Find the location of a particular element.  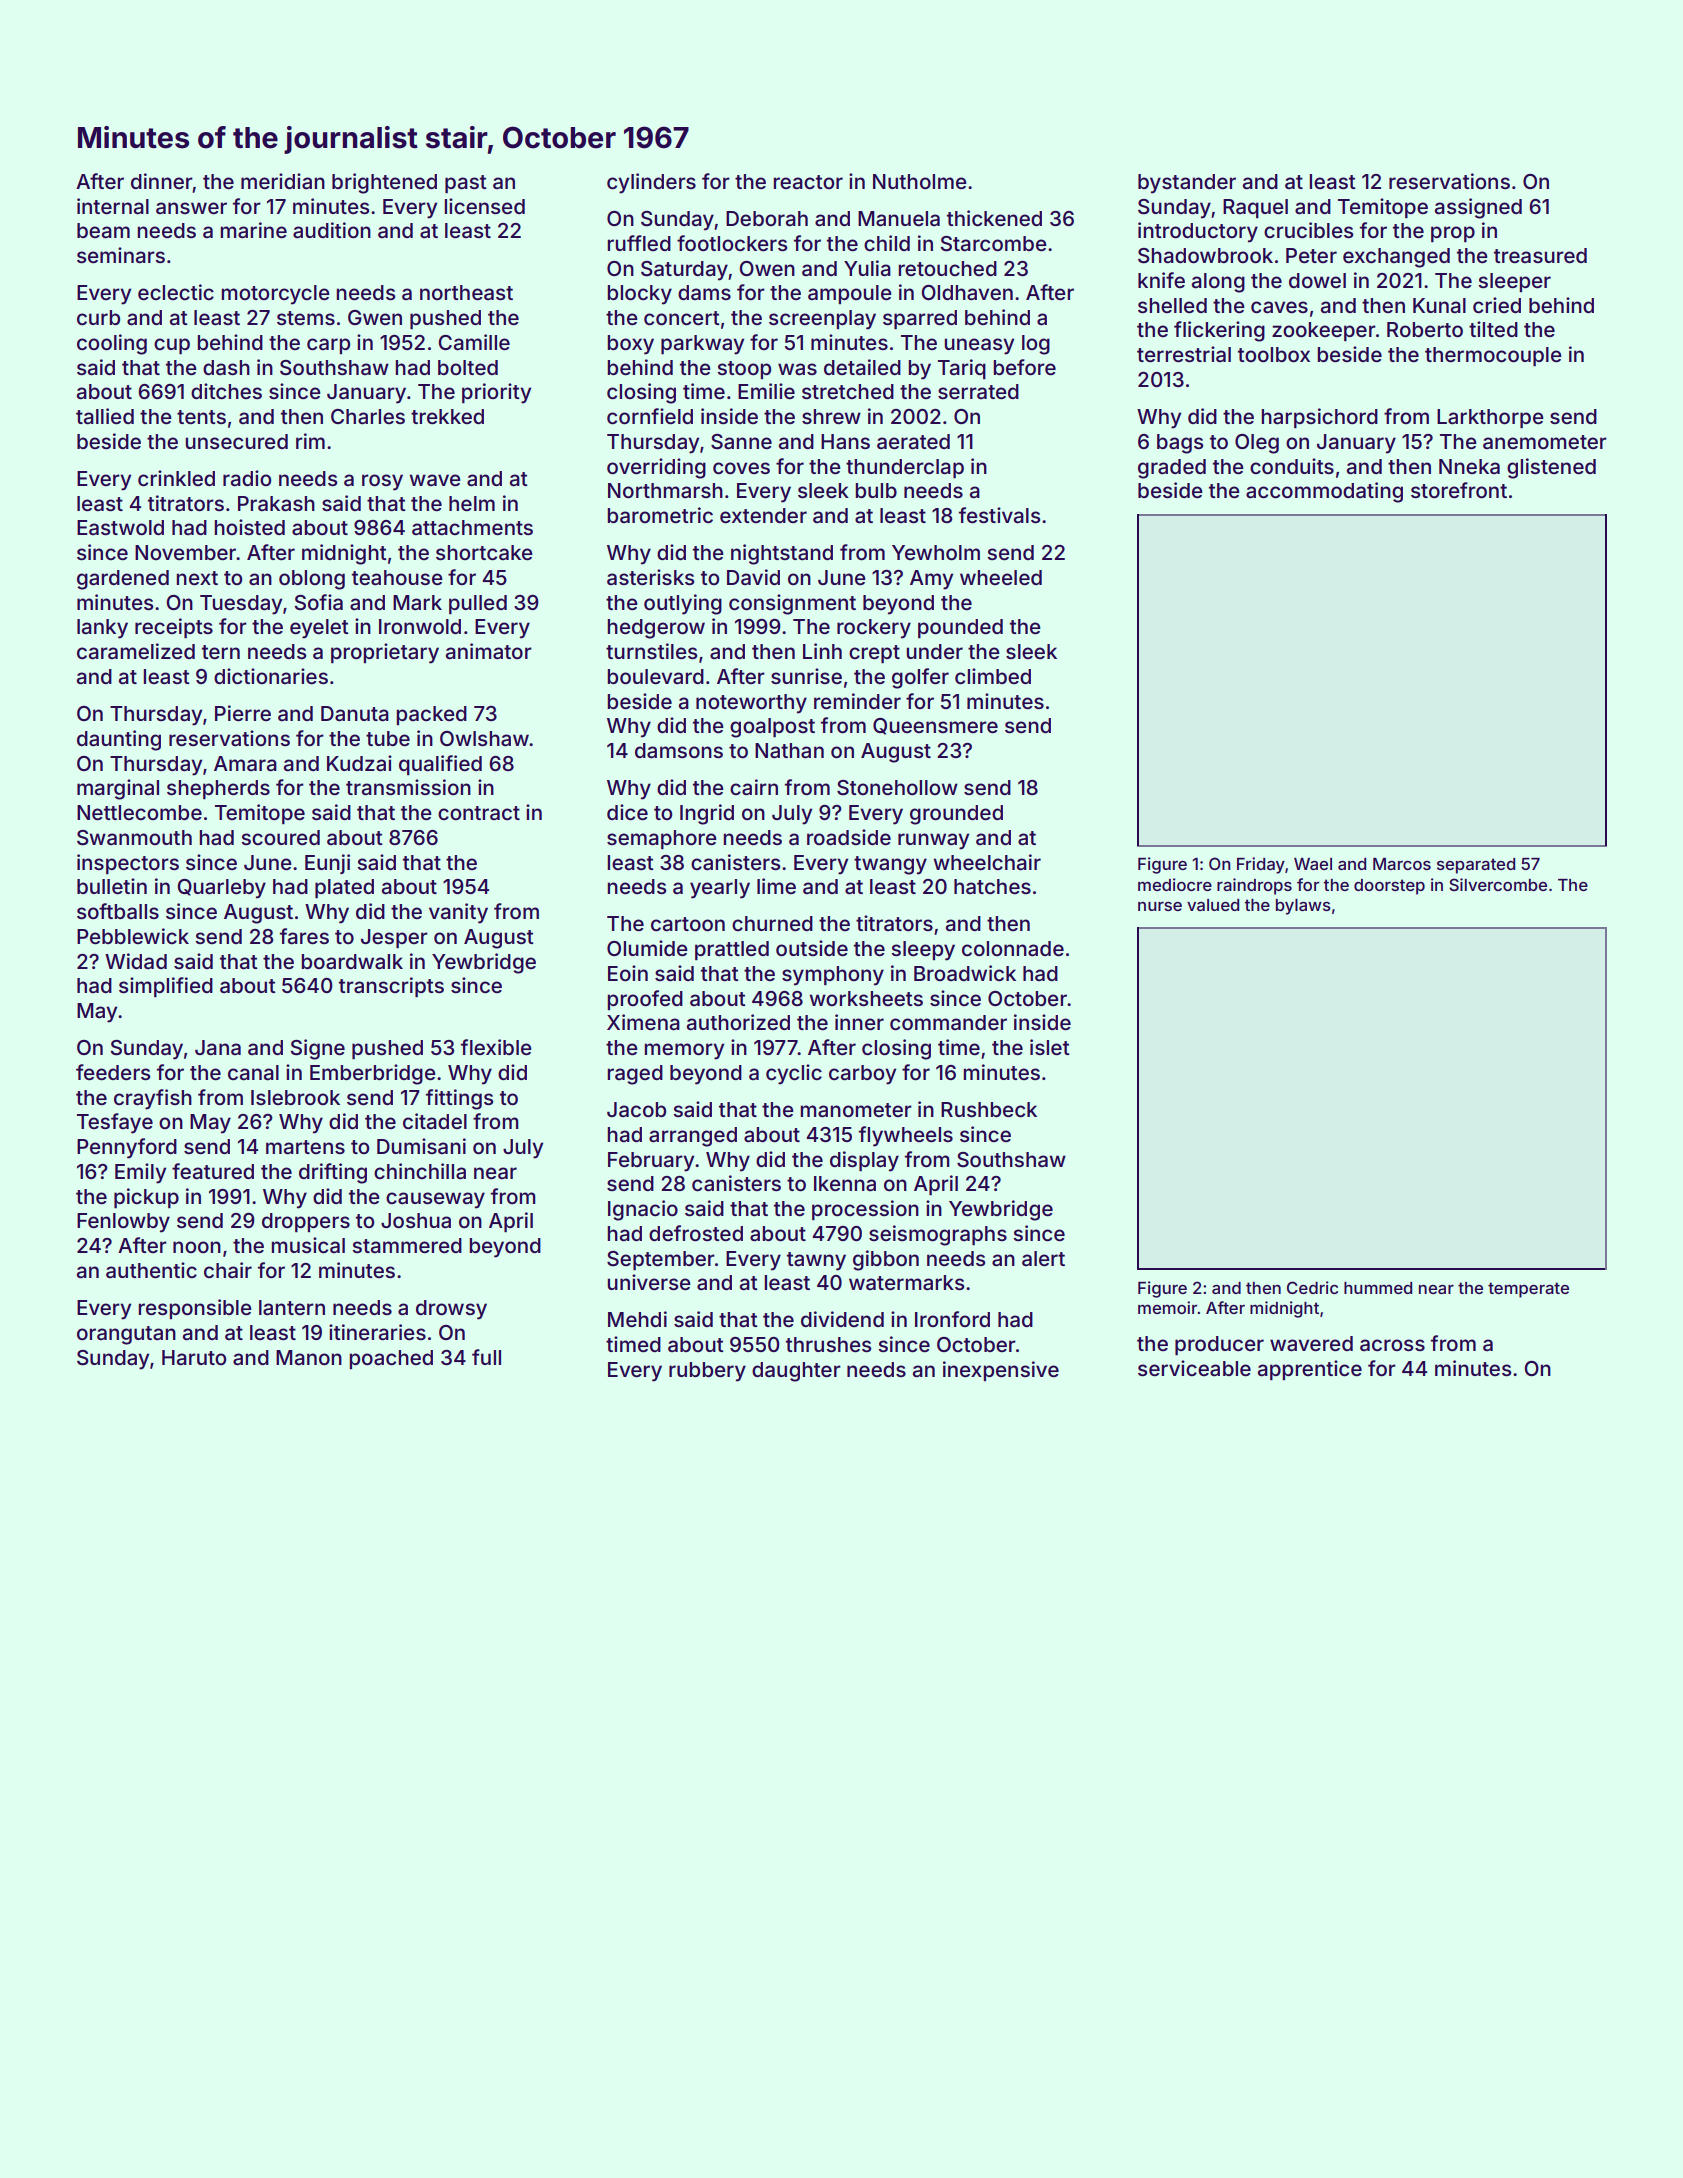

daughter is located at coordinates (796, 1372).
